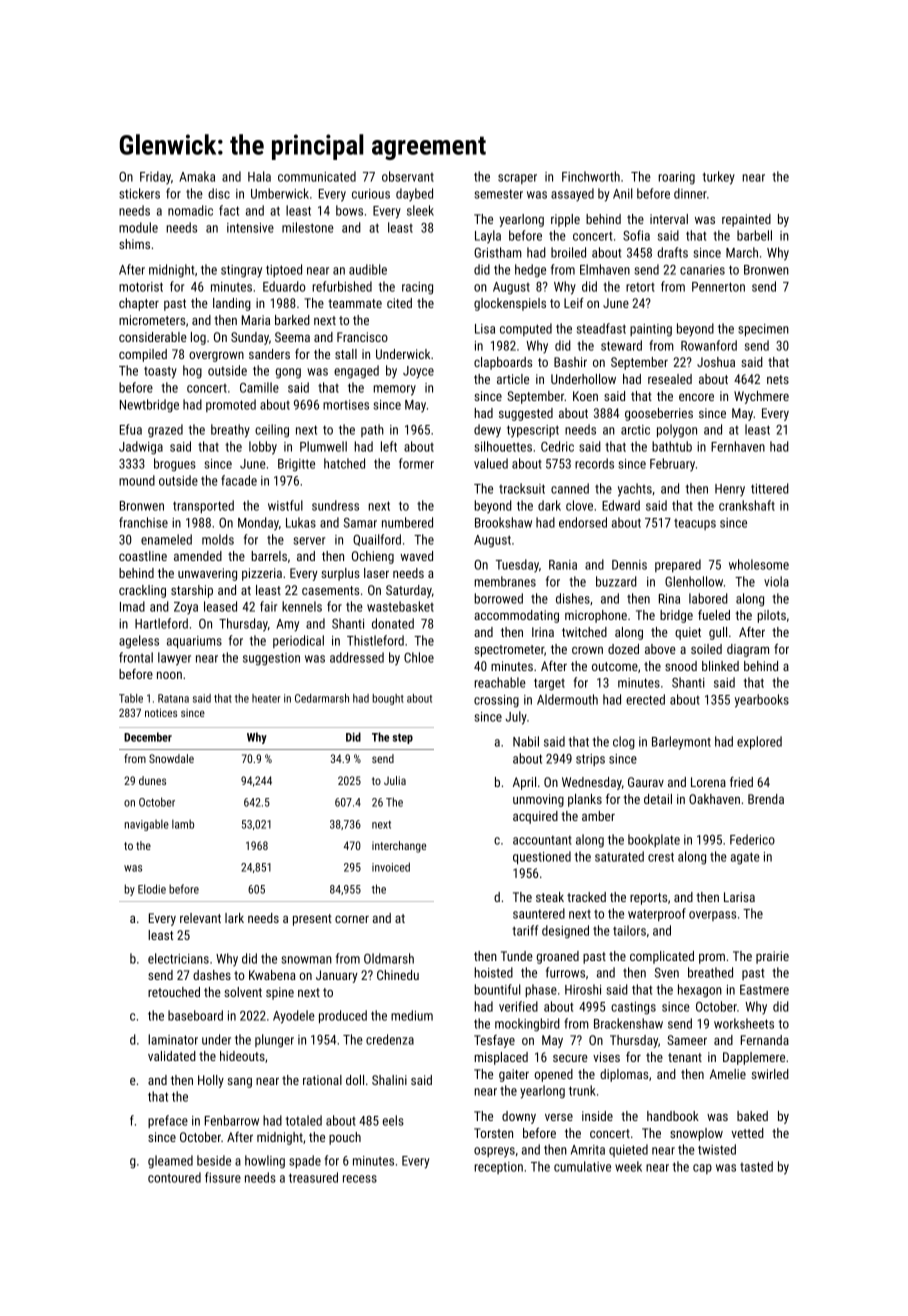  Describe the element at coordinates (702, 1169) in the document. I see `cap` at that location.
